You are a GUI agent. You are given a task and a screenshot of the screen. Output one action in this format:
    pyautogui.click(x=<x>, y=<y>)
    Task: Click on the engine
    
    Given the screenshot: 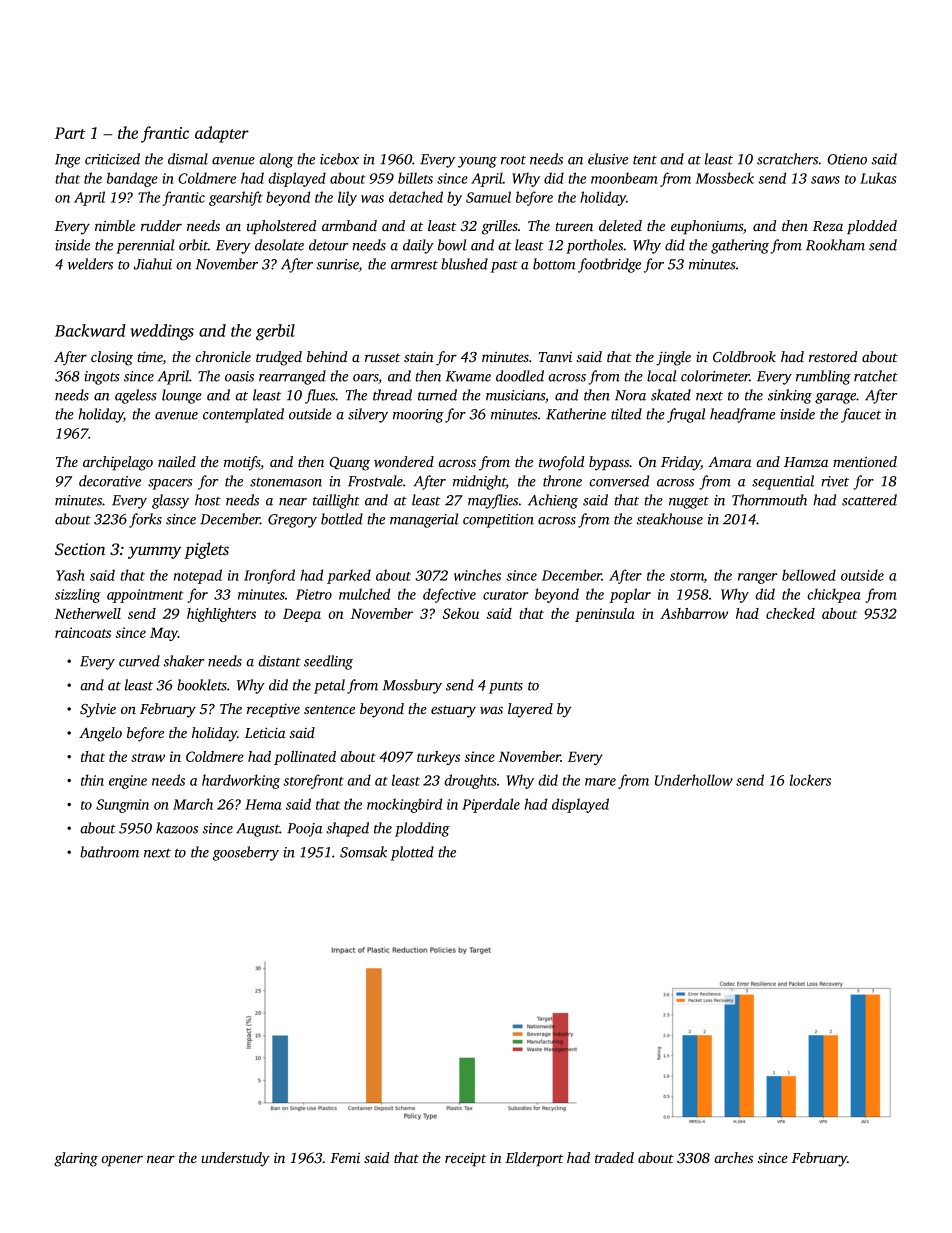 What is the action you would take?
    pyautogui.click(x=128, y=782)
